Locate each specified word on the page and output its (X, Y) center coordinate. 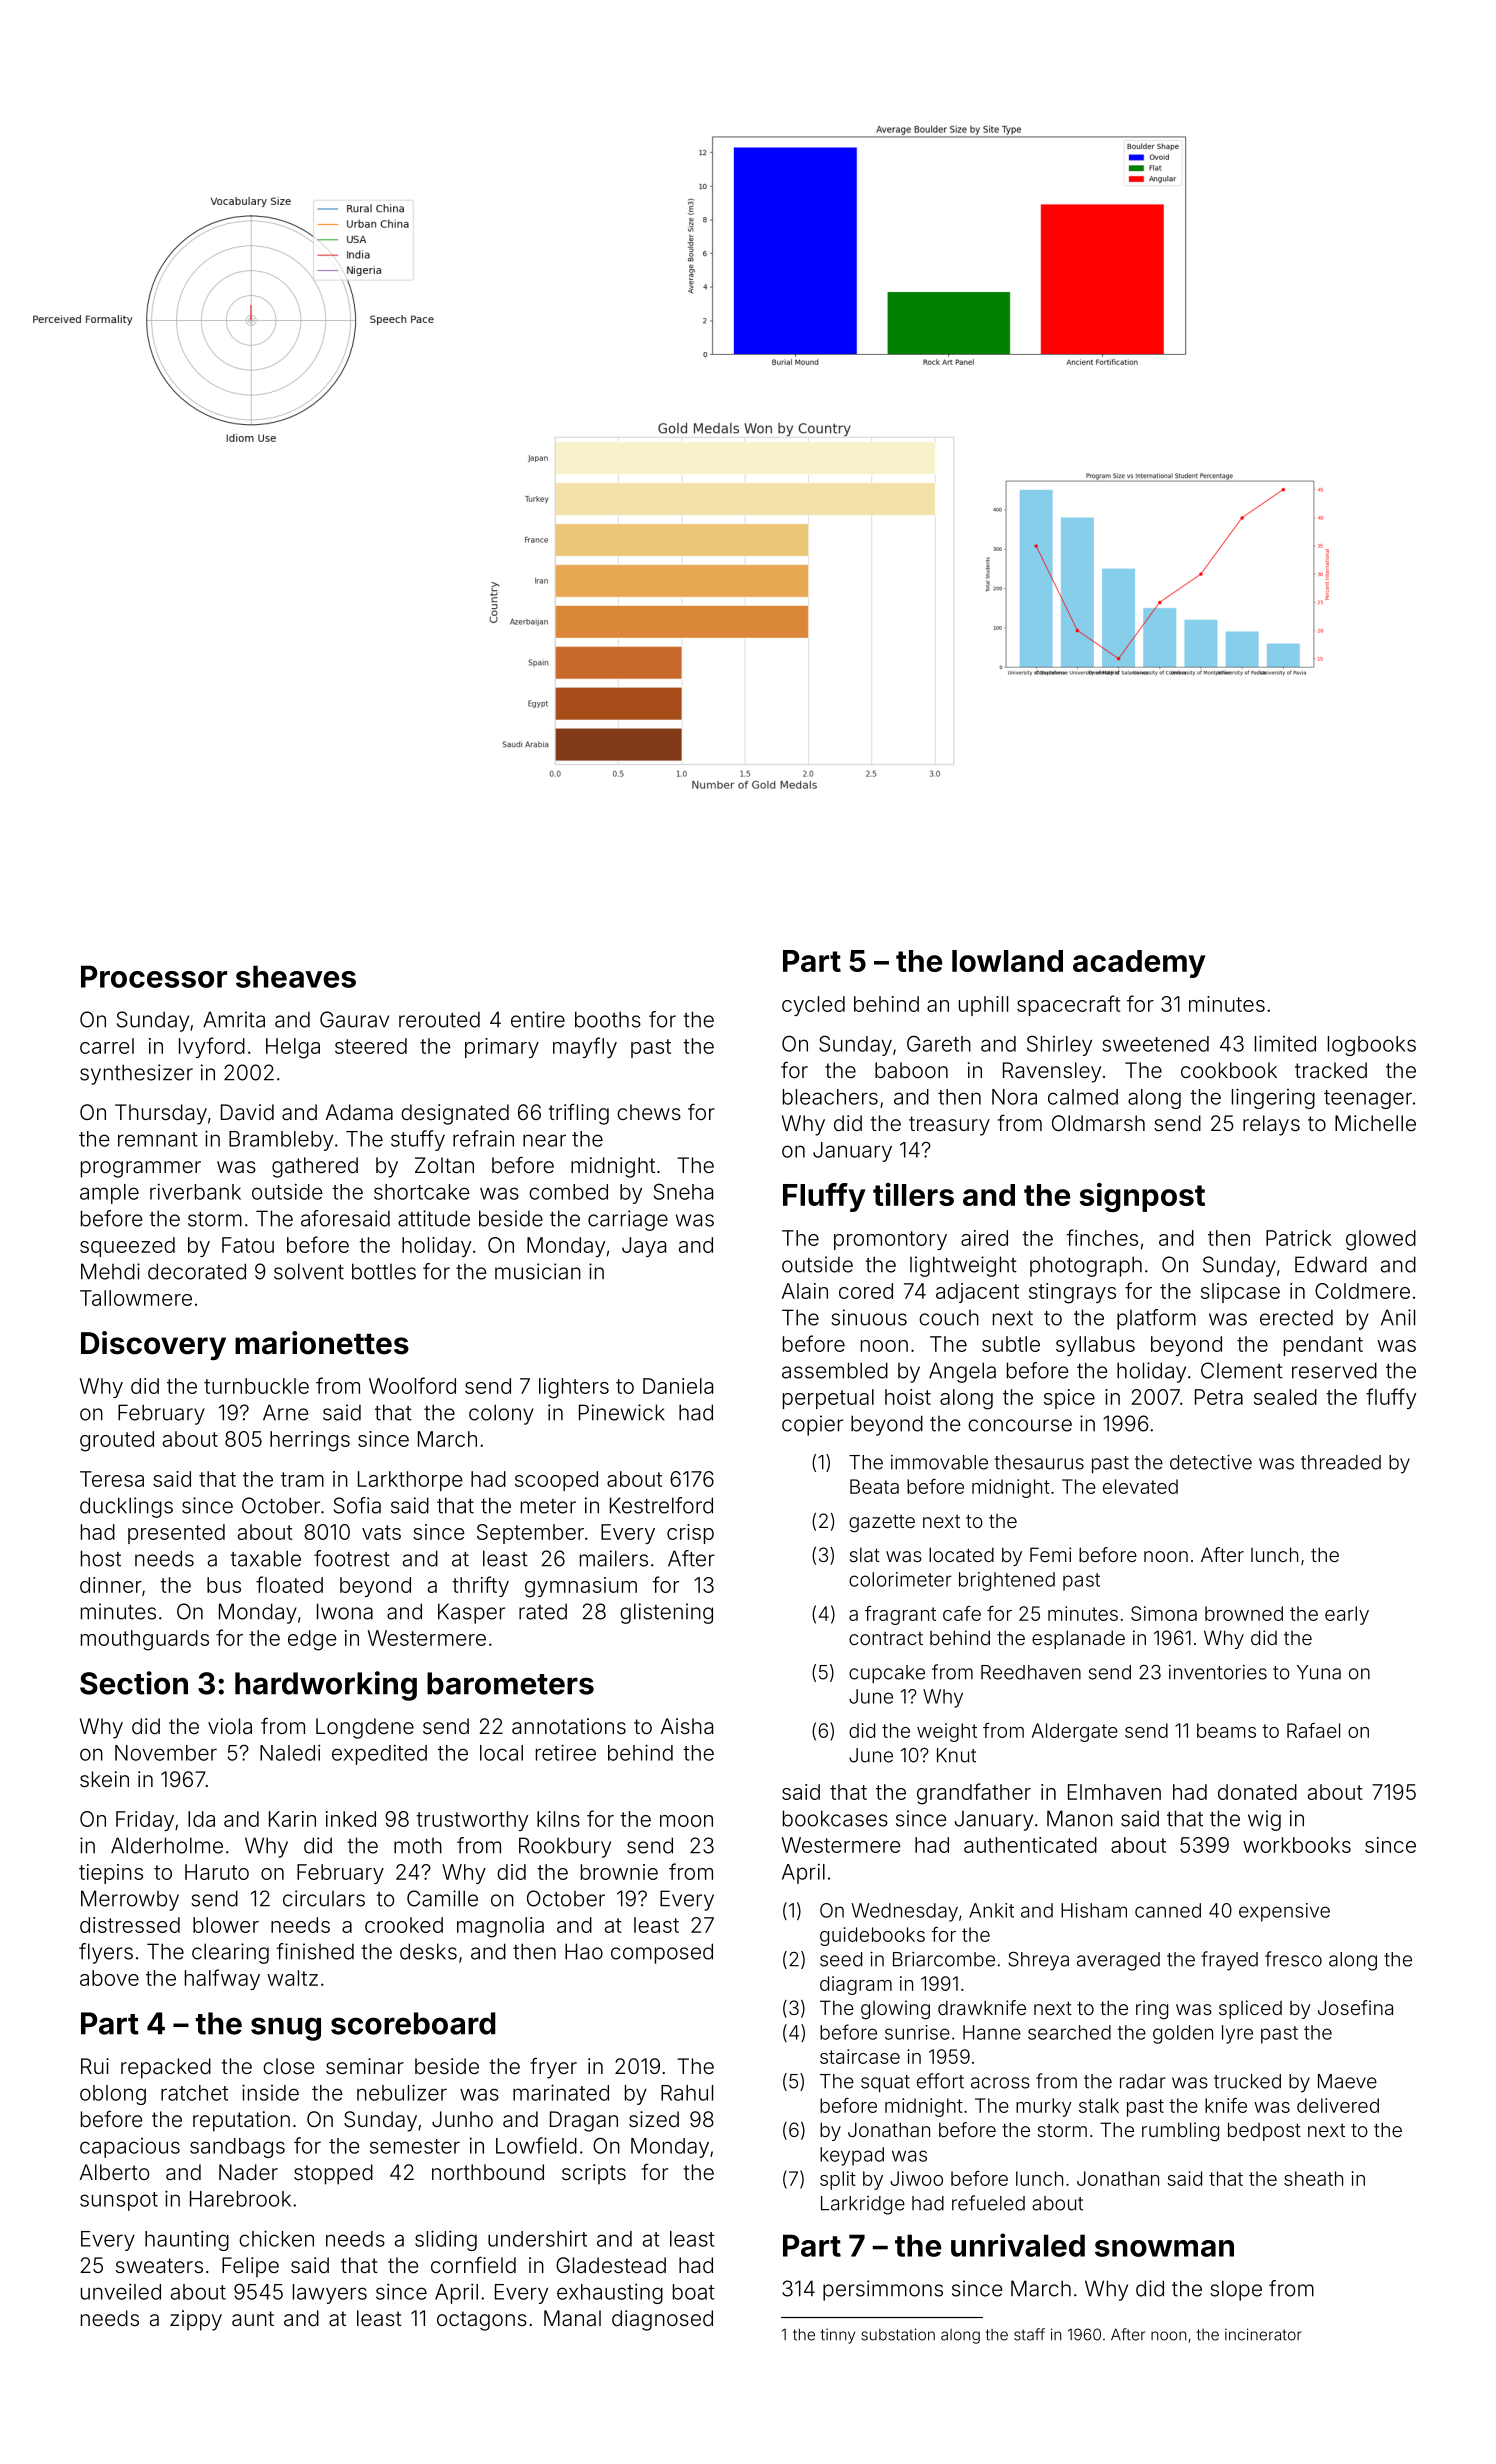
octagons (482, 2321)
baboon (911, 1070)
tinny (838, 2336)
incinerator (1263, 2334)
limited (1285, 1043)
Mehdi (110, 1271)
